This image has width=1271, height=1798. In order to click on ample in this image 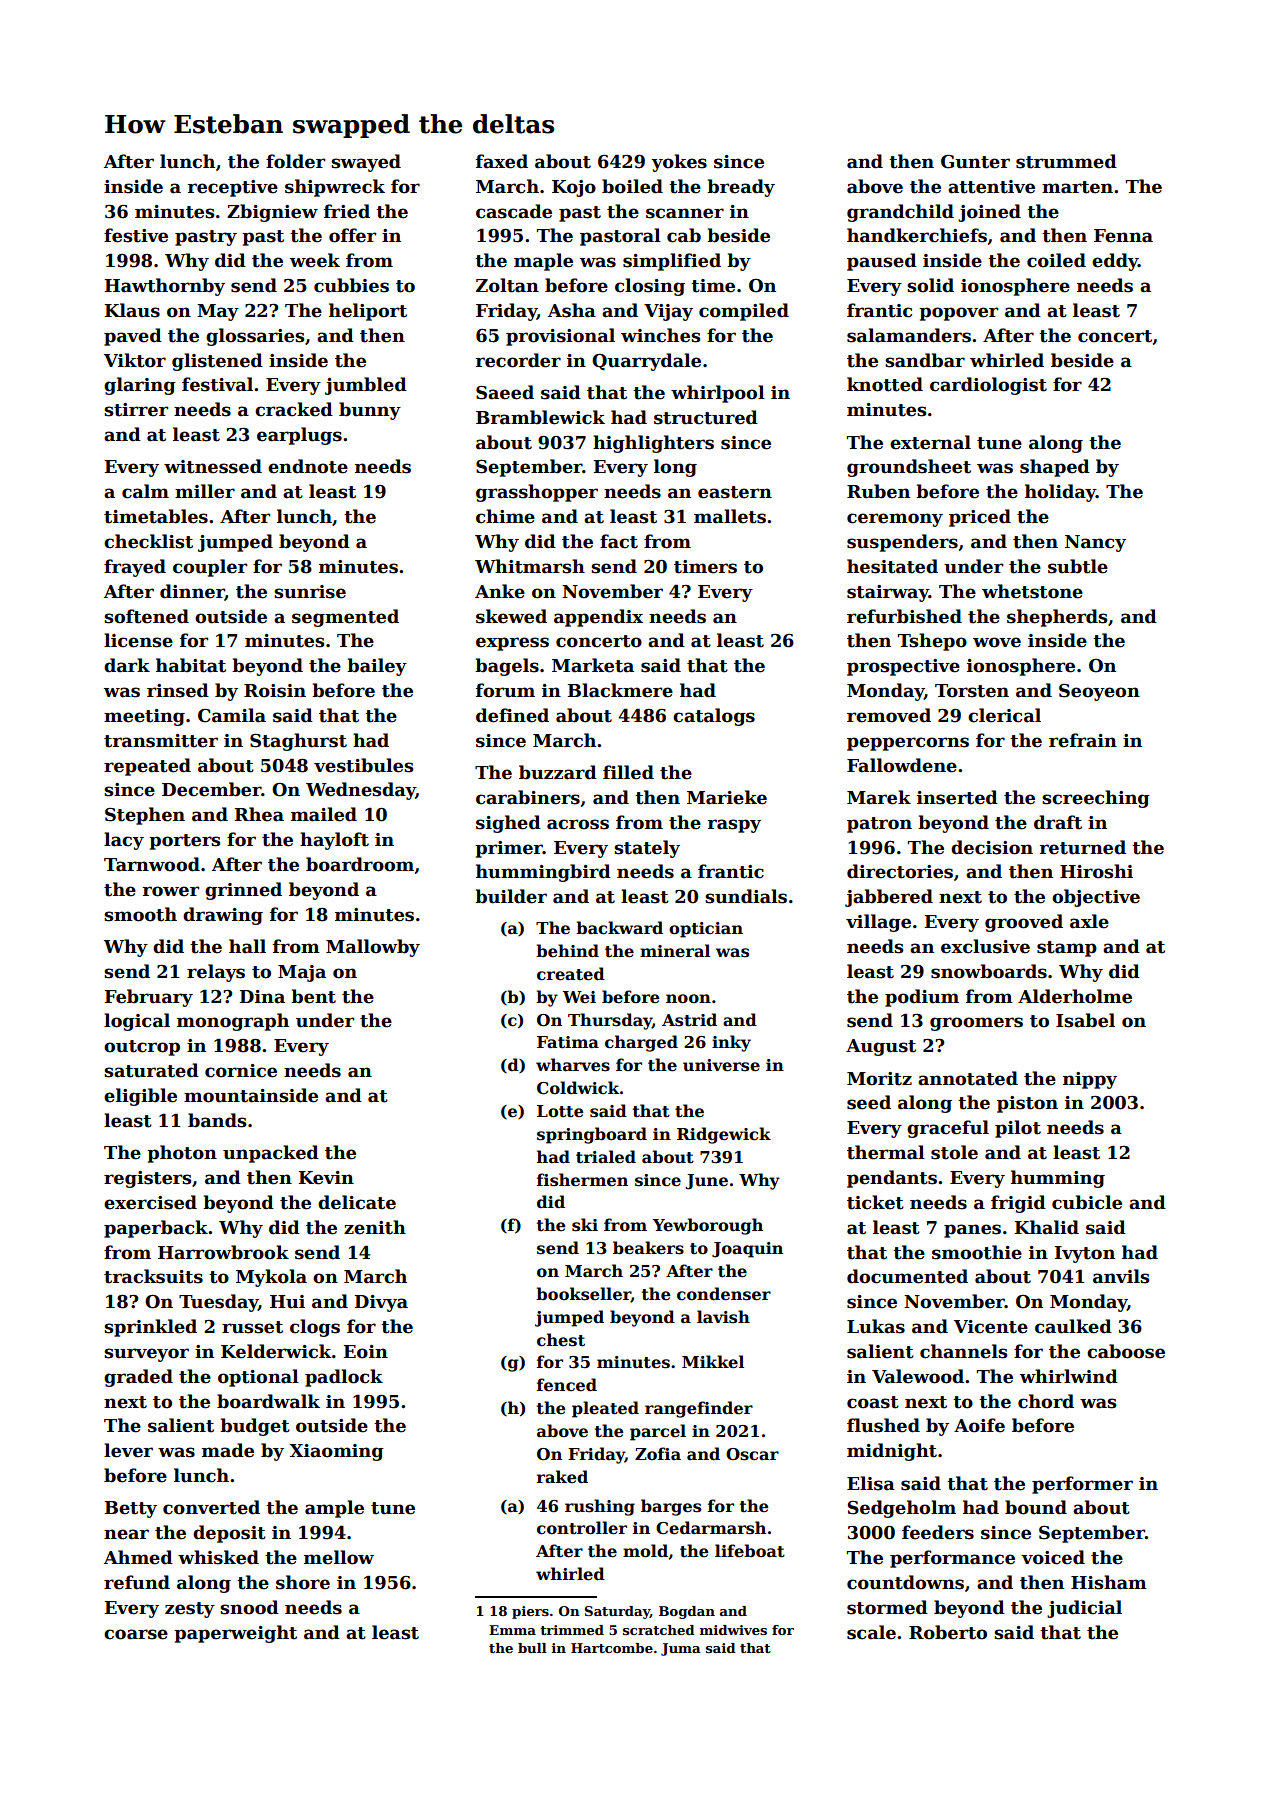, I will do `click(334, 1509)`.
